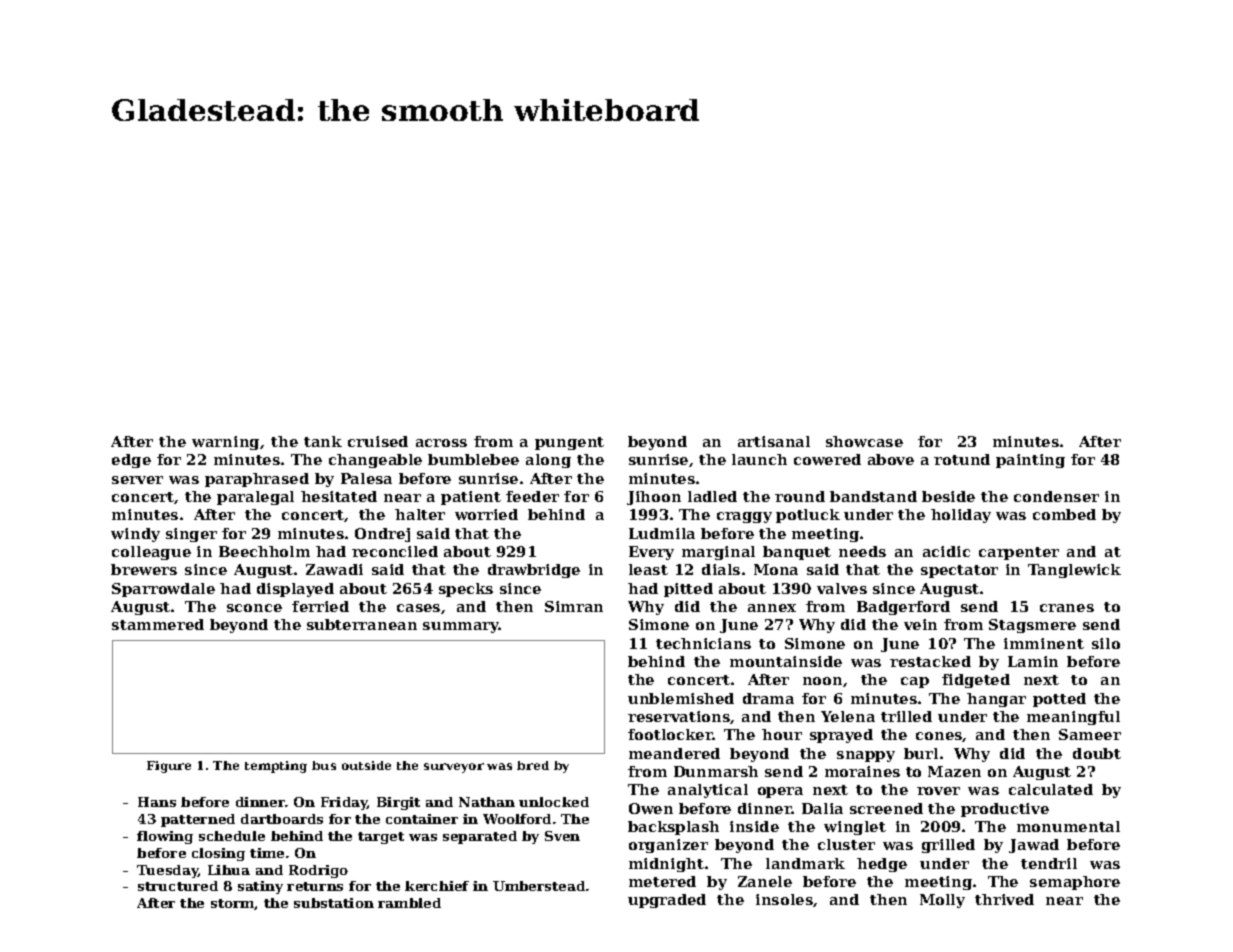  I want to click on bandstand, so click(873, 496).
